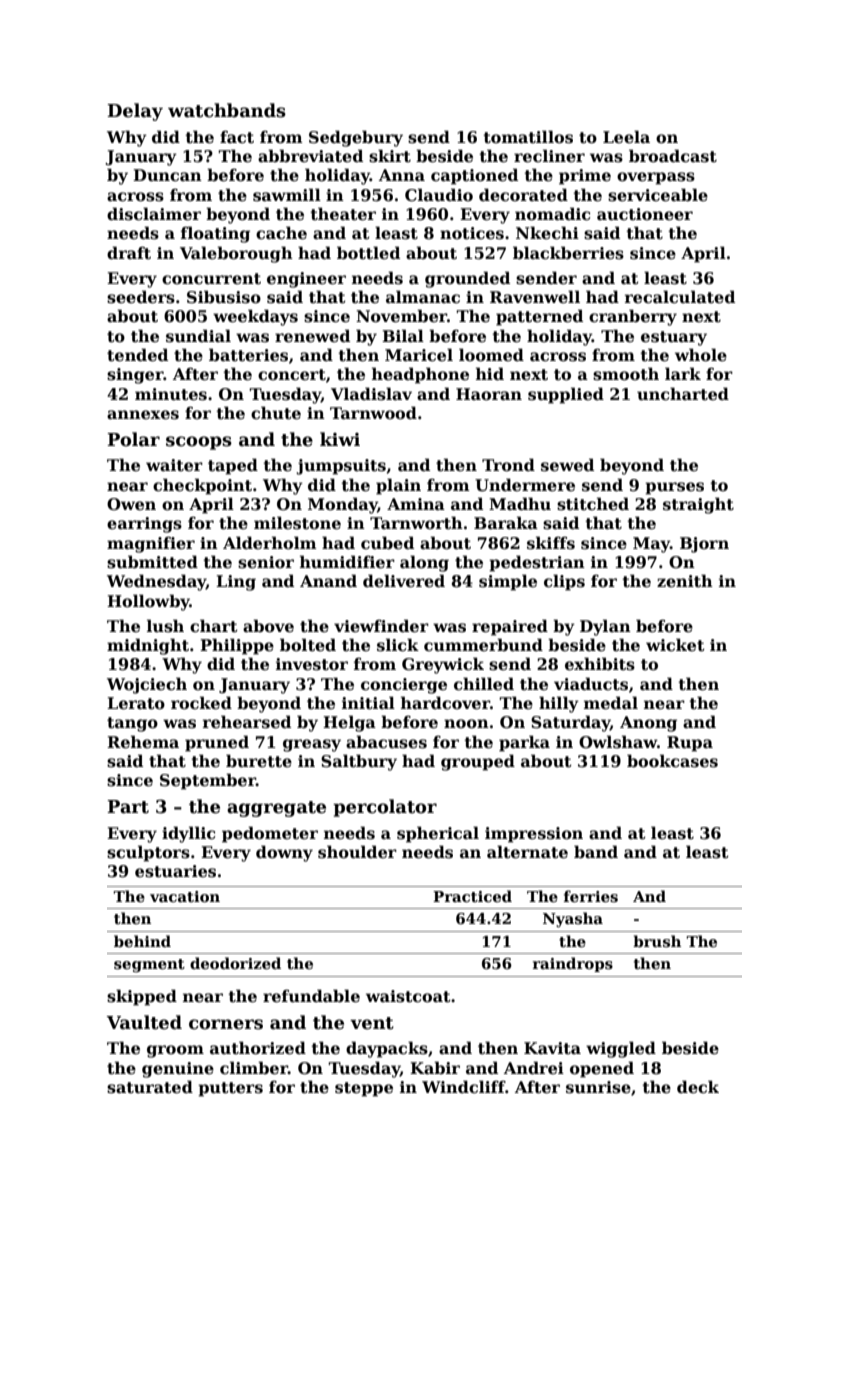 Image resolution: width=849 pixels, height=1400 pixels. I want to click on initial, so click(368, 703).
